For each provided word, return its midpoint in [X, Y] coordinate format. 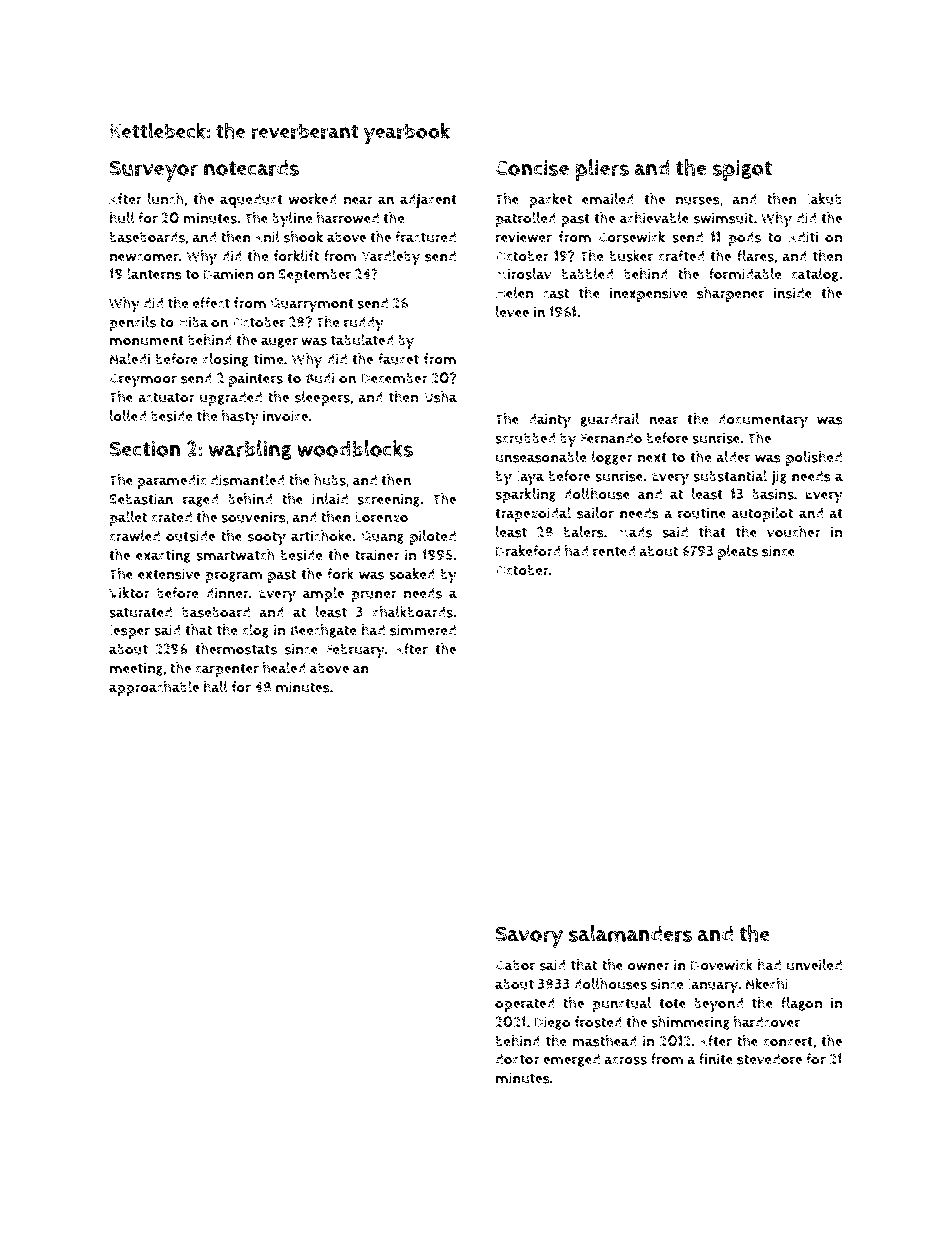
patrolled [526, 219]
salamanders [630, 933]
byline [292, 220]
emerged [571, 1060]
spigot [742, 170]
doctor [517, 1059]
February [355, 651]
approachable [154, 688]
